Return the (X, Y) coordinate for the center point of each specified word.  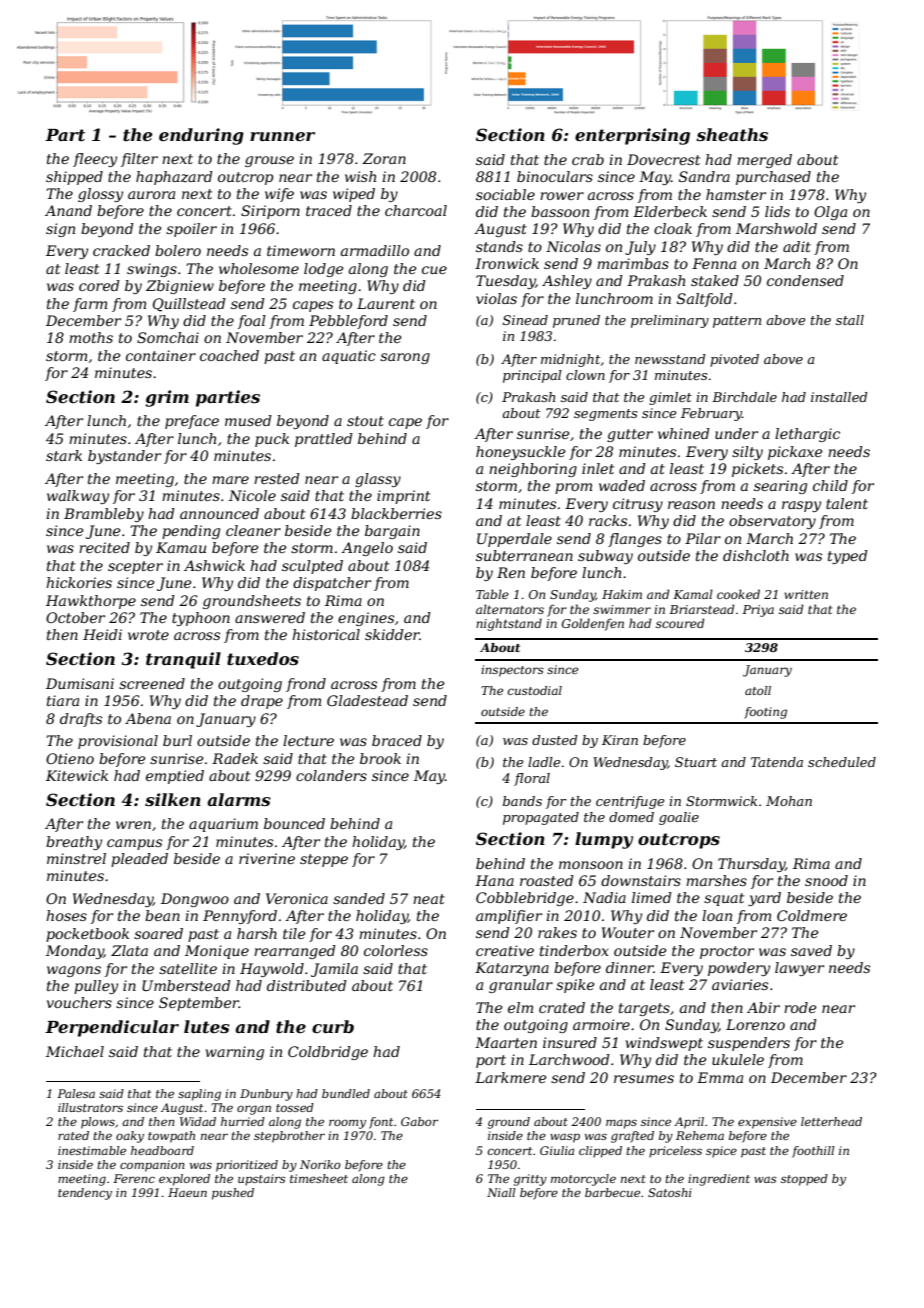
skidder (392, 634)
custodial (535, 690)
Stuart (696, 762)
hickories (79, 582)
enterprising (632, 136)
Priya (758, 611)
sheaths (732, 134)
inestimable (92, 1150)
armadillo (375, 250)
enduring (201, 136)
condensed (805, 280)
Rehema (700, 1135)
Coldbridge (328, 1053)
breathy (74, 843)
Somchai (168, 337)
